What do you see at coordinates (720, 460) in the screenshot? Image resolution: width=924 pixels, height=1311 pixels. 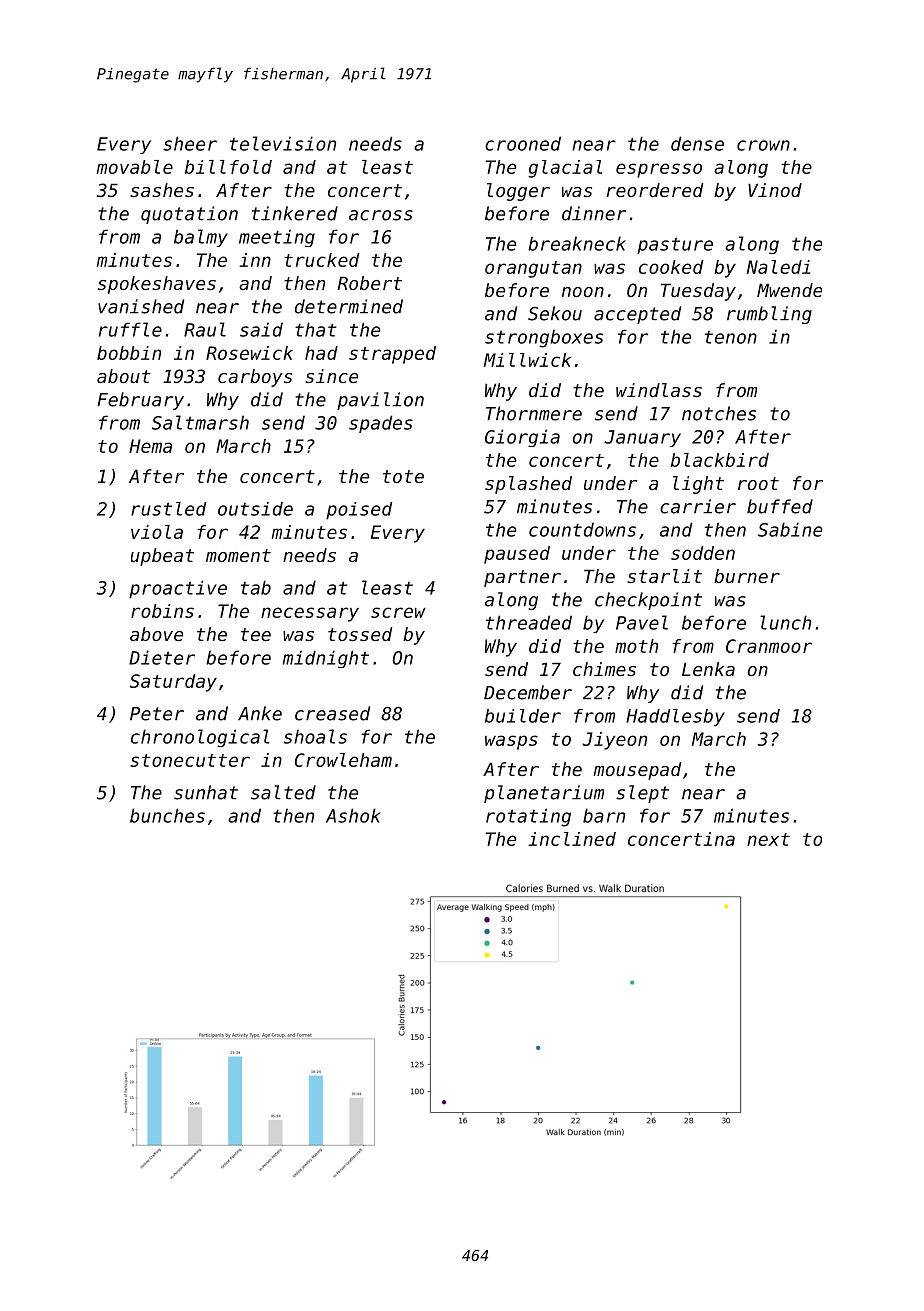 I see `blackbird` at bounding box center [720, 460].
